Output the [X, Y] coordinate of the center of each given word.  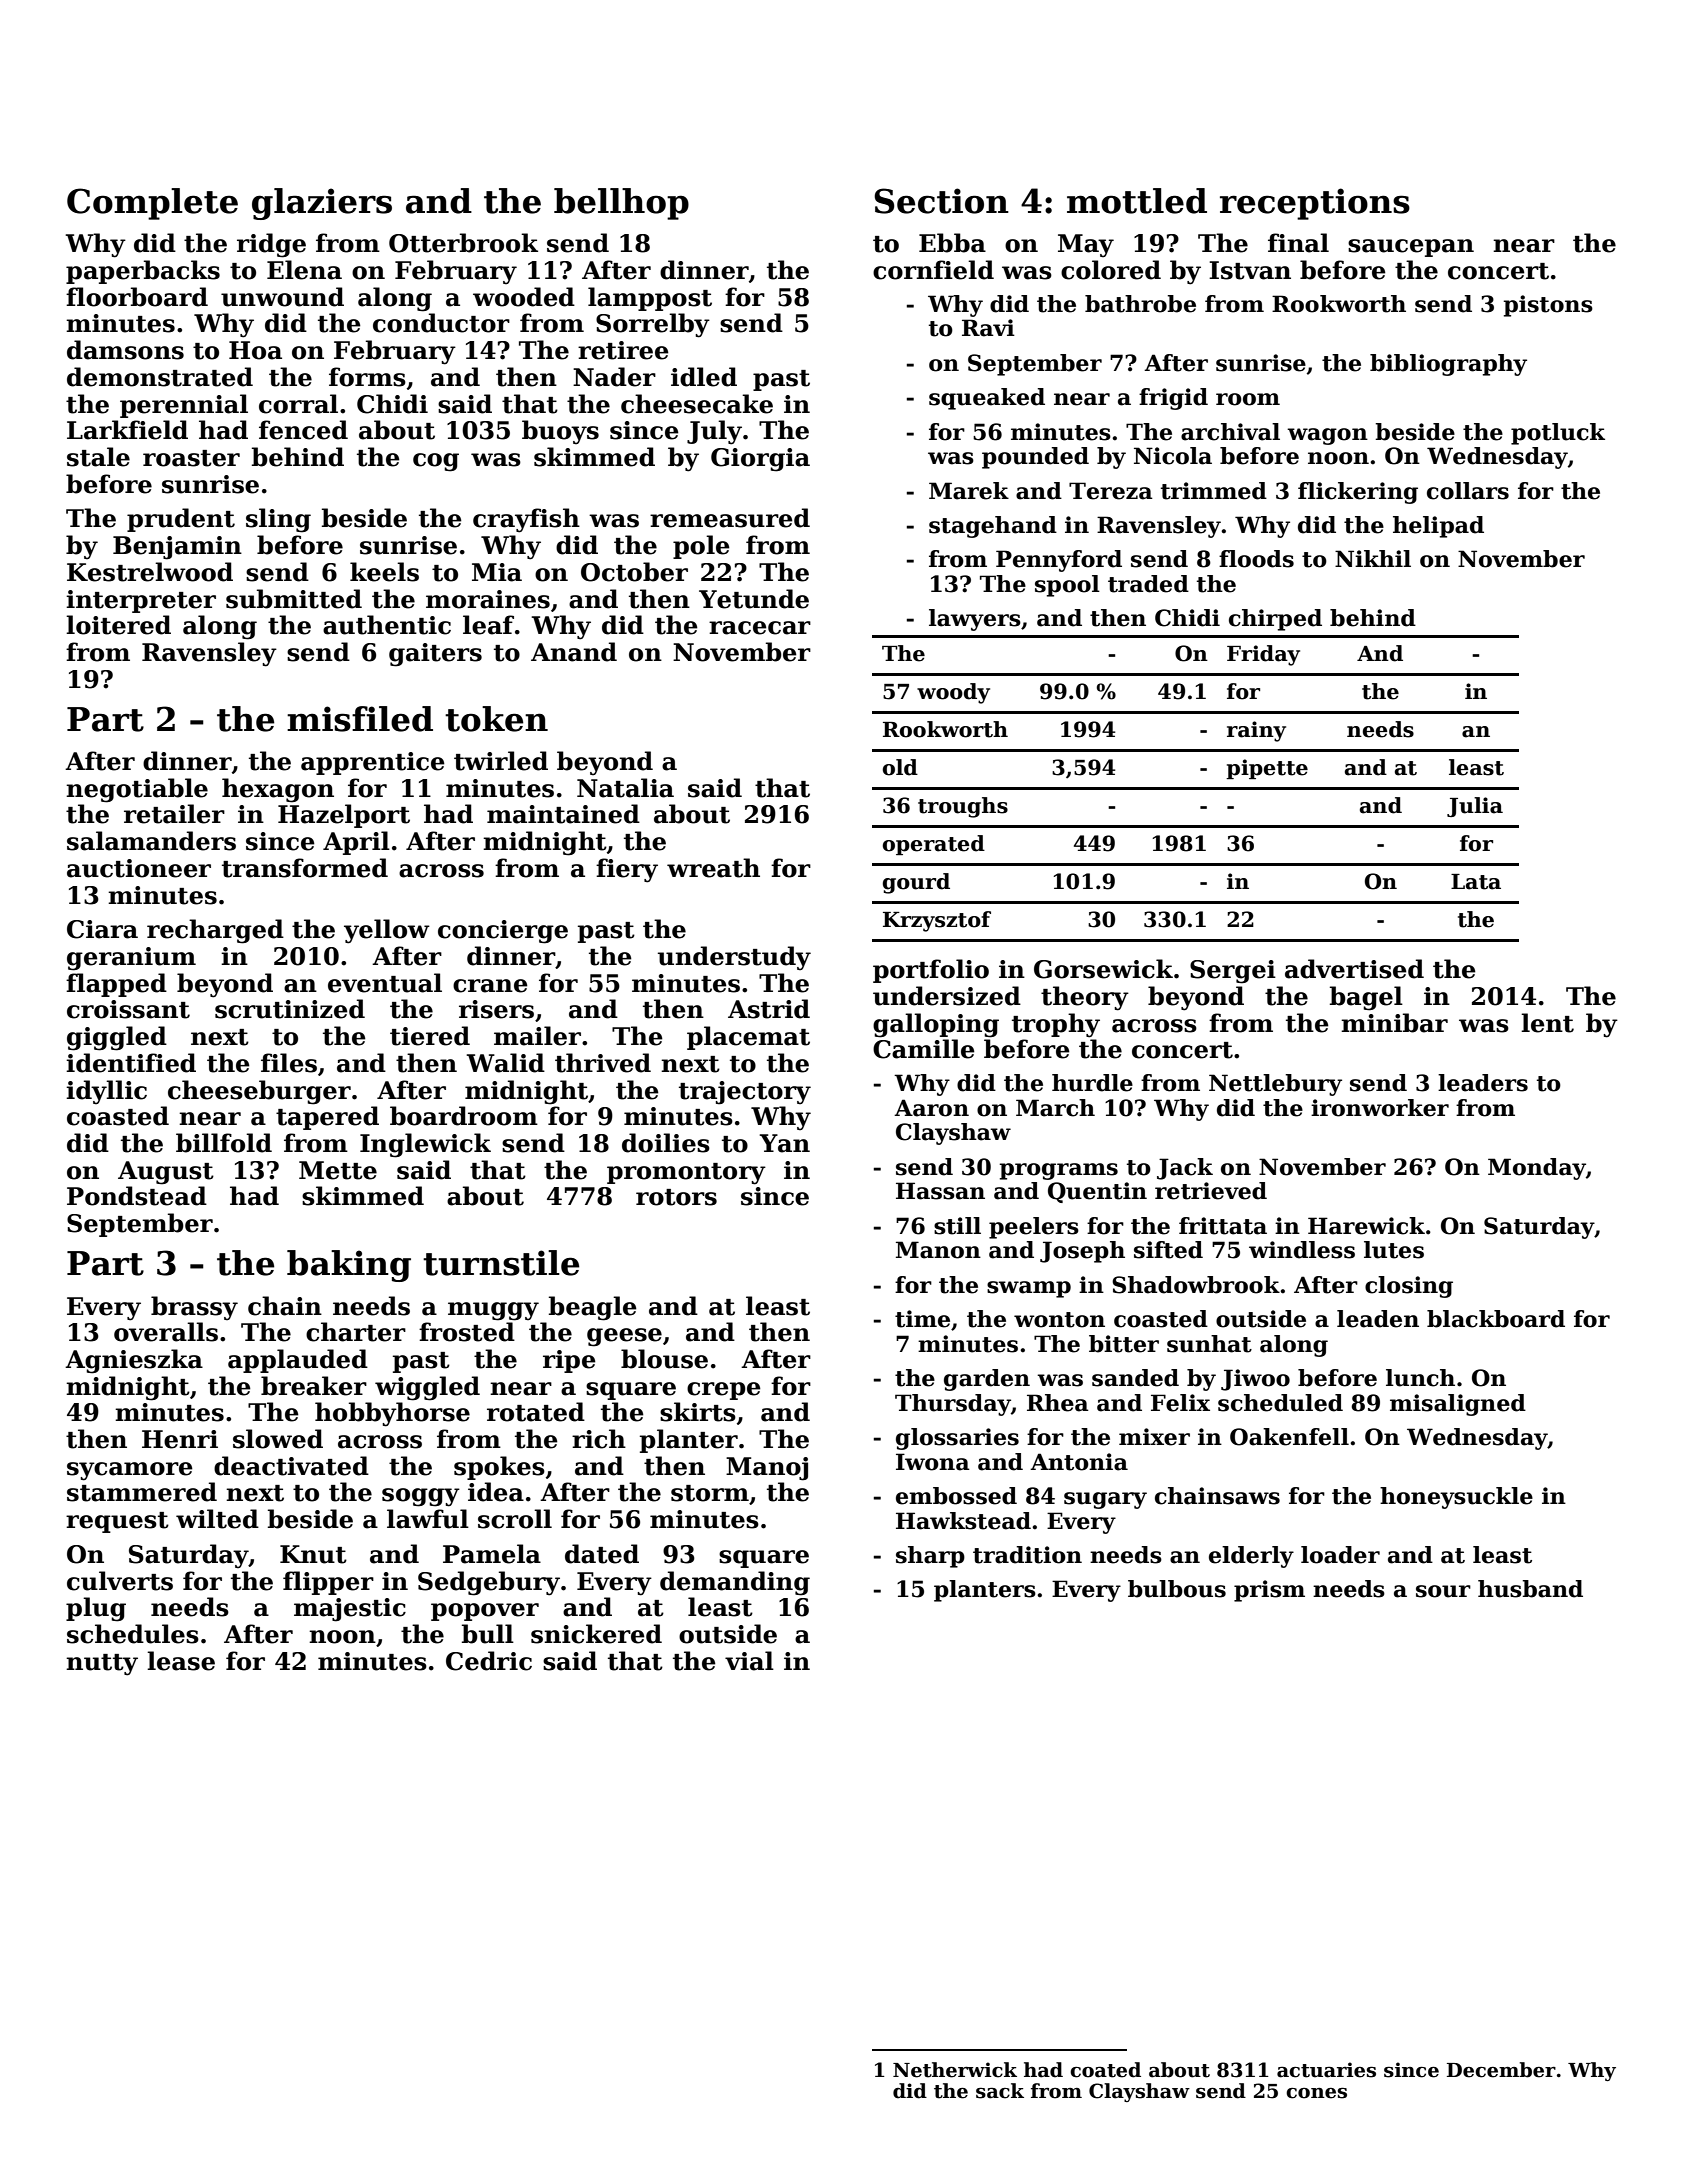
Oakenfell [1289, 1437]
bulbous [1177, 1589]
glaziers [322, 204]
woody [953, 693]
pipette [1267, 769]
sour [1443, 1591]
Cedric [489, 1661]
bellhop [621, 204]
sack [1000, 2091]
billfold [224, 1143]
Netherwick [955, 2070]
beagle [593, 1308]
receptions [1315, 204]
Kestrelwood [150, 572]
